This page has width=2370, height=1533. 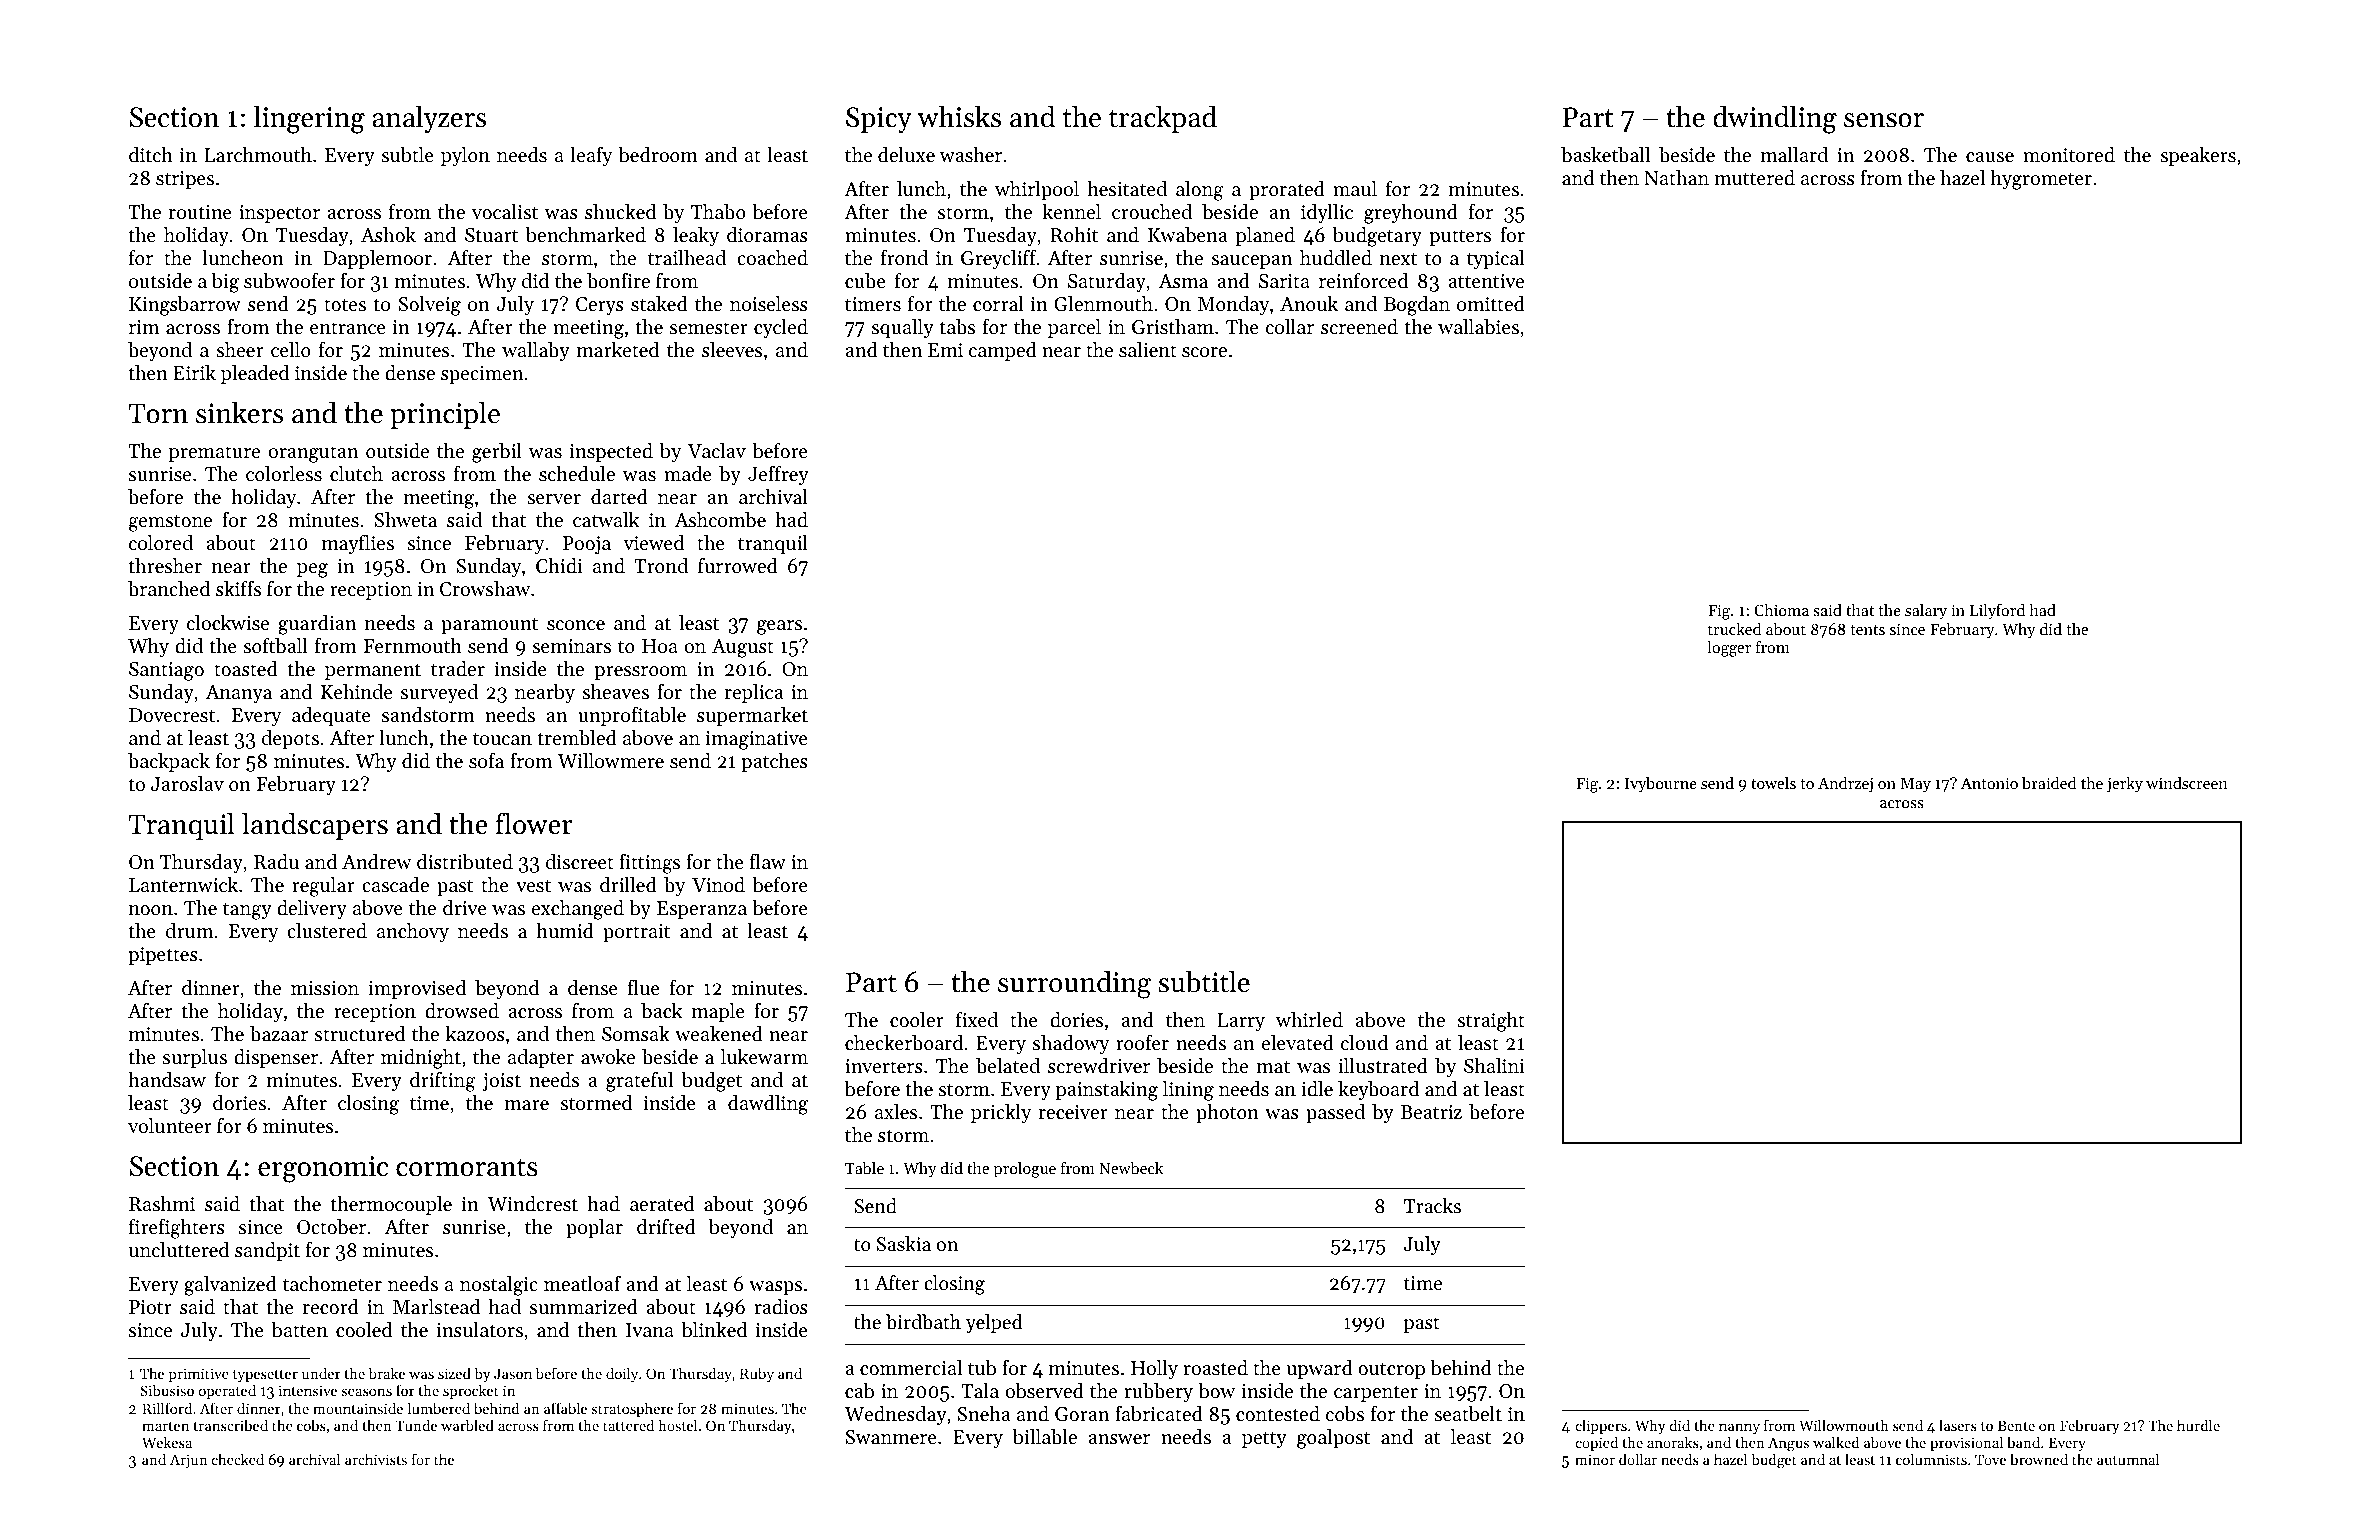 I want to click on Sarita, so click(x=1284, y=281).
